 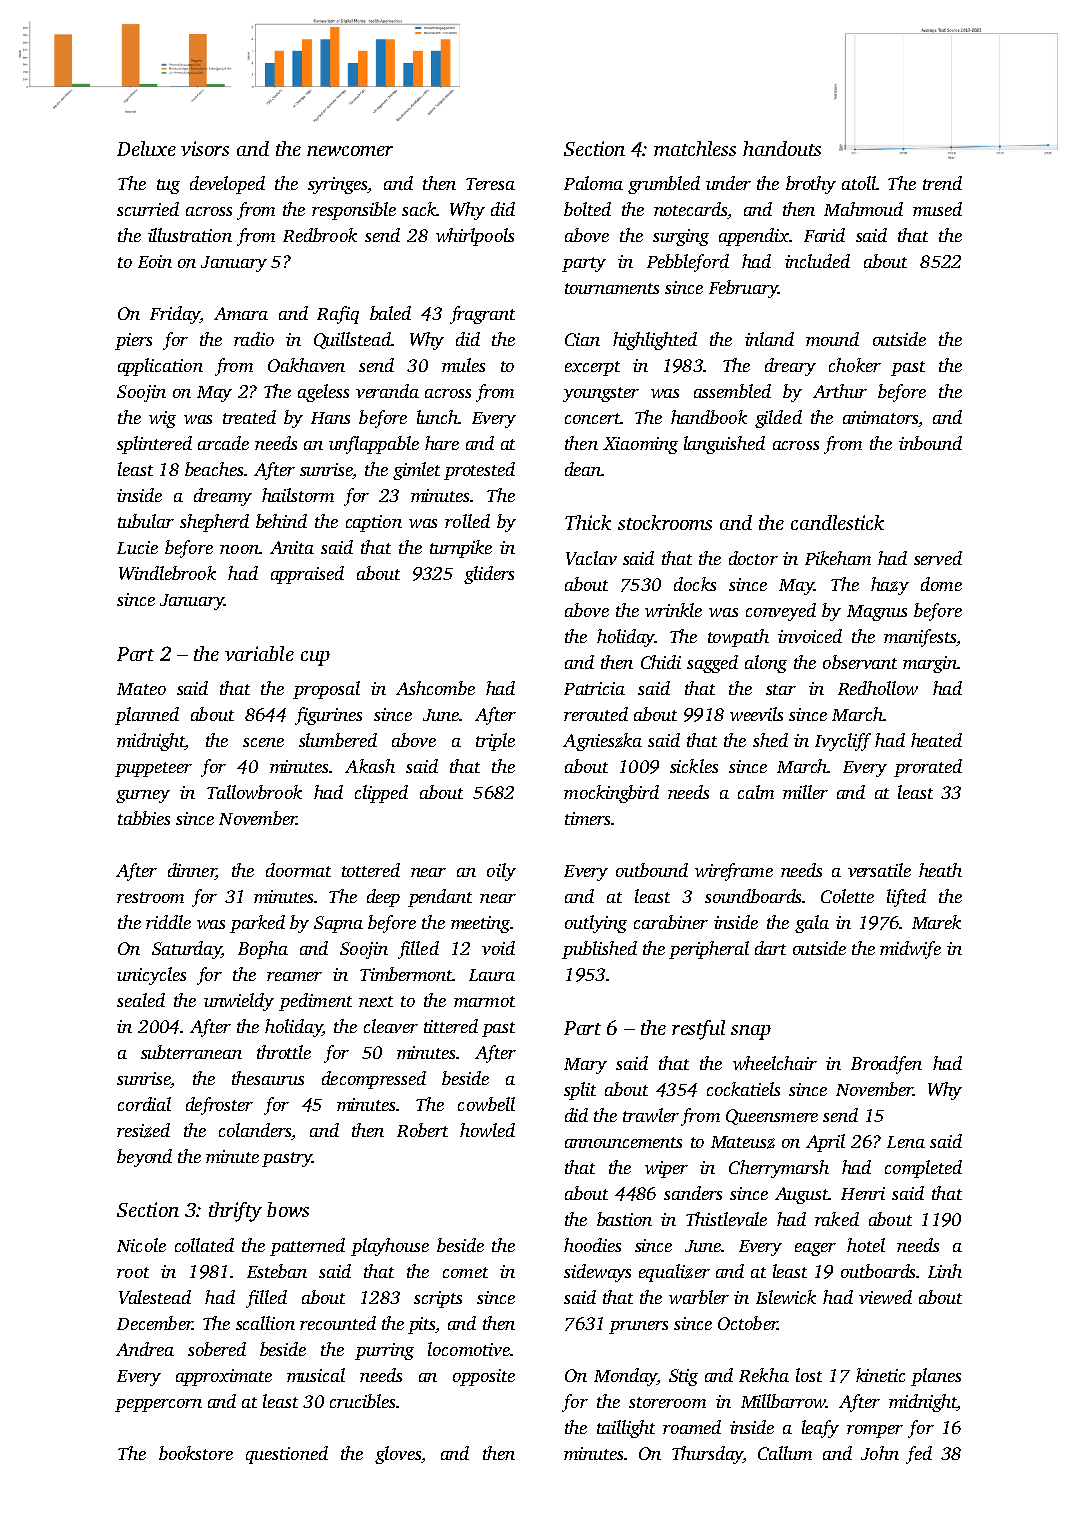 What do you see at coordinates (591, 558) in the document?
I see `Vaclav` at bounding box center [591, 558].
